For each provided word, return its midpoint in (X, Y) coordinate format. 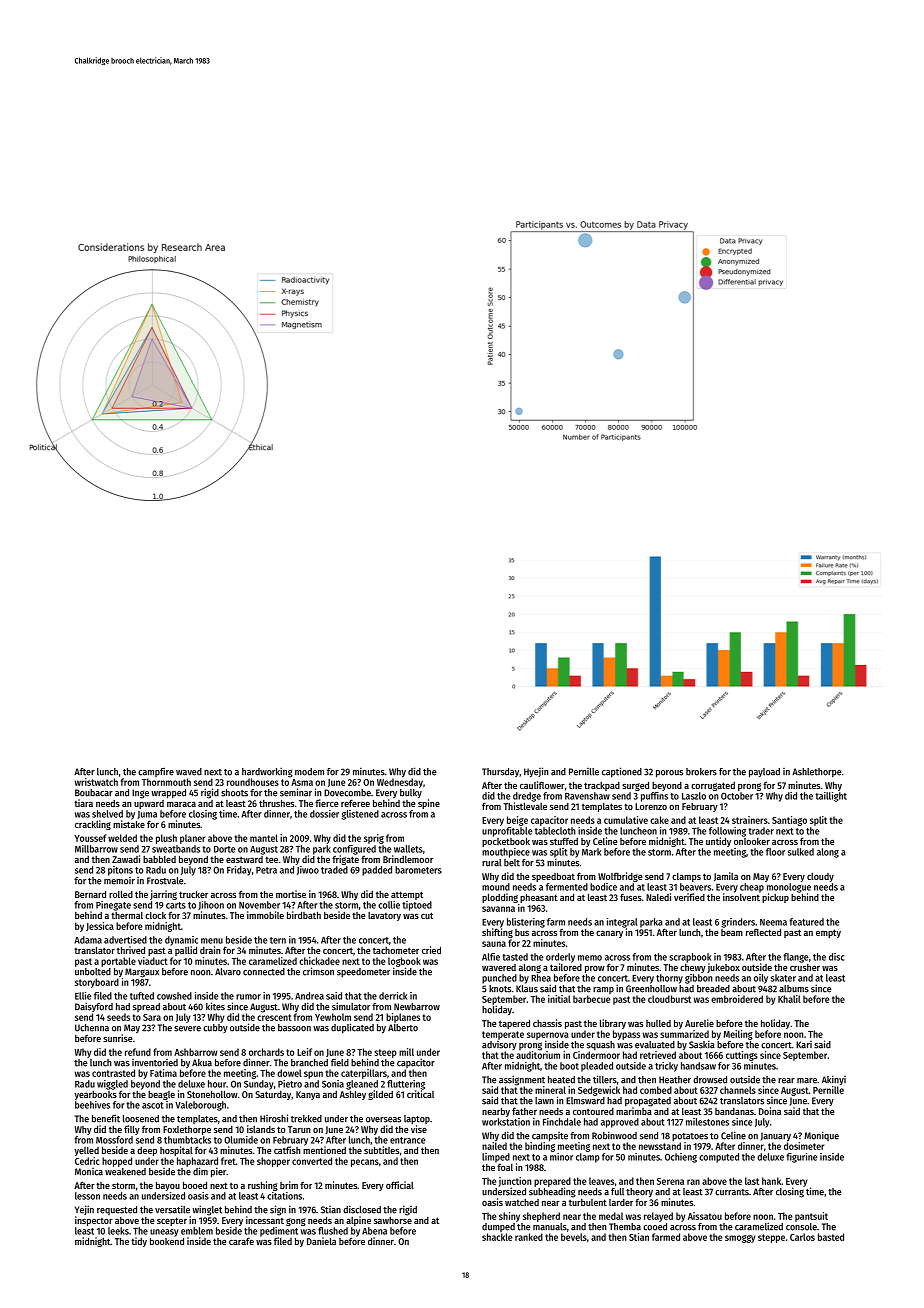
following (727, 832)
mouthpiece (506, 853)
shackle (497, 1237)
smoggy (740, 1239)
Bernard (90, 894)
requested (117, 1210)
